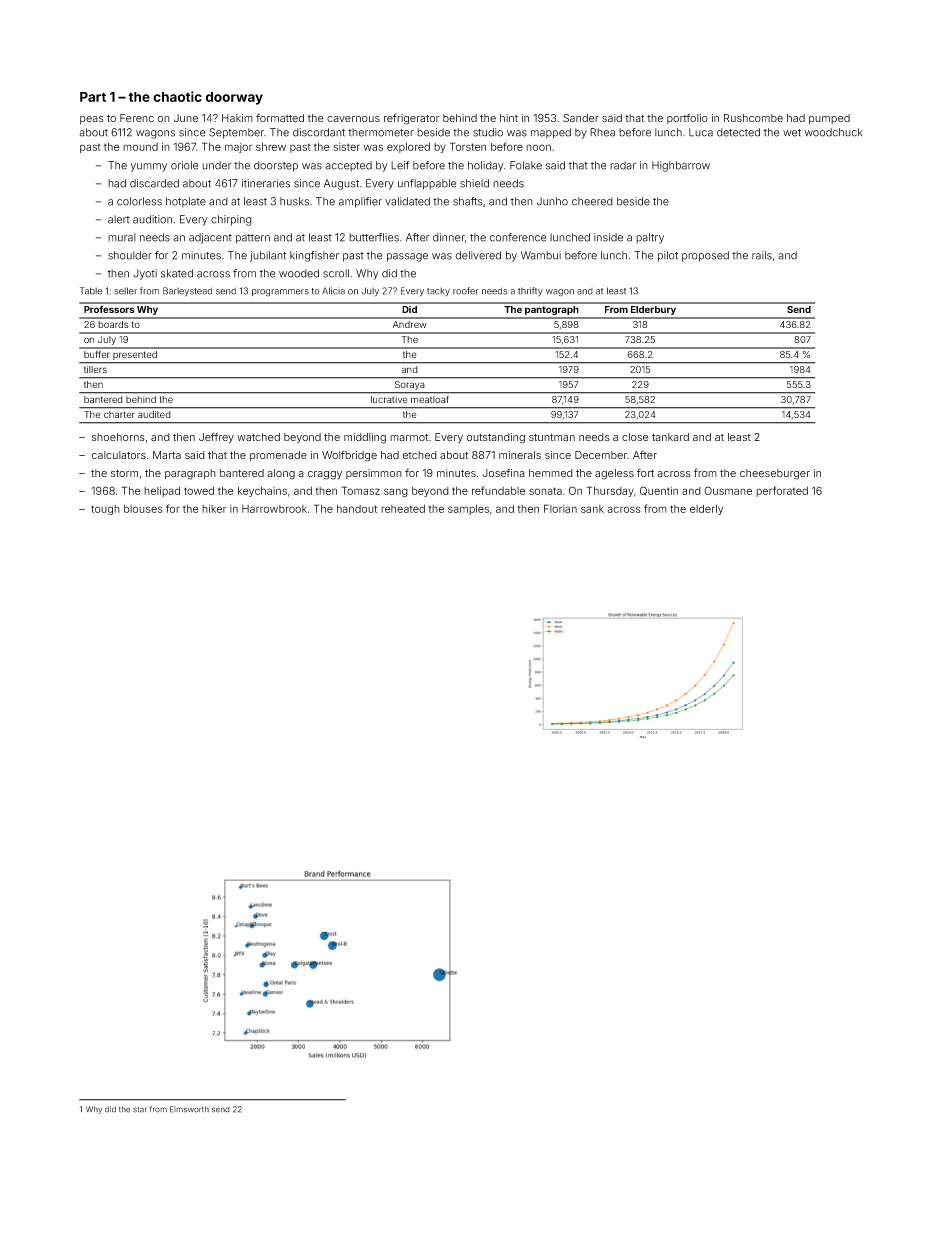 The width and height of the document is (952, 1233). What do you see at coordinates (105, 510) in the document?
I see `tough` at bounding box center [105, 510].
